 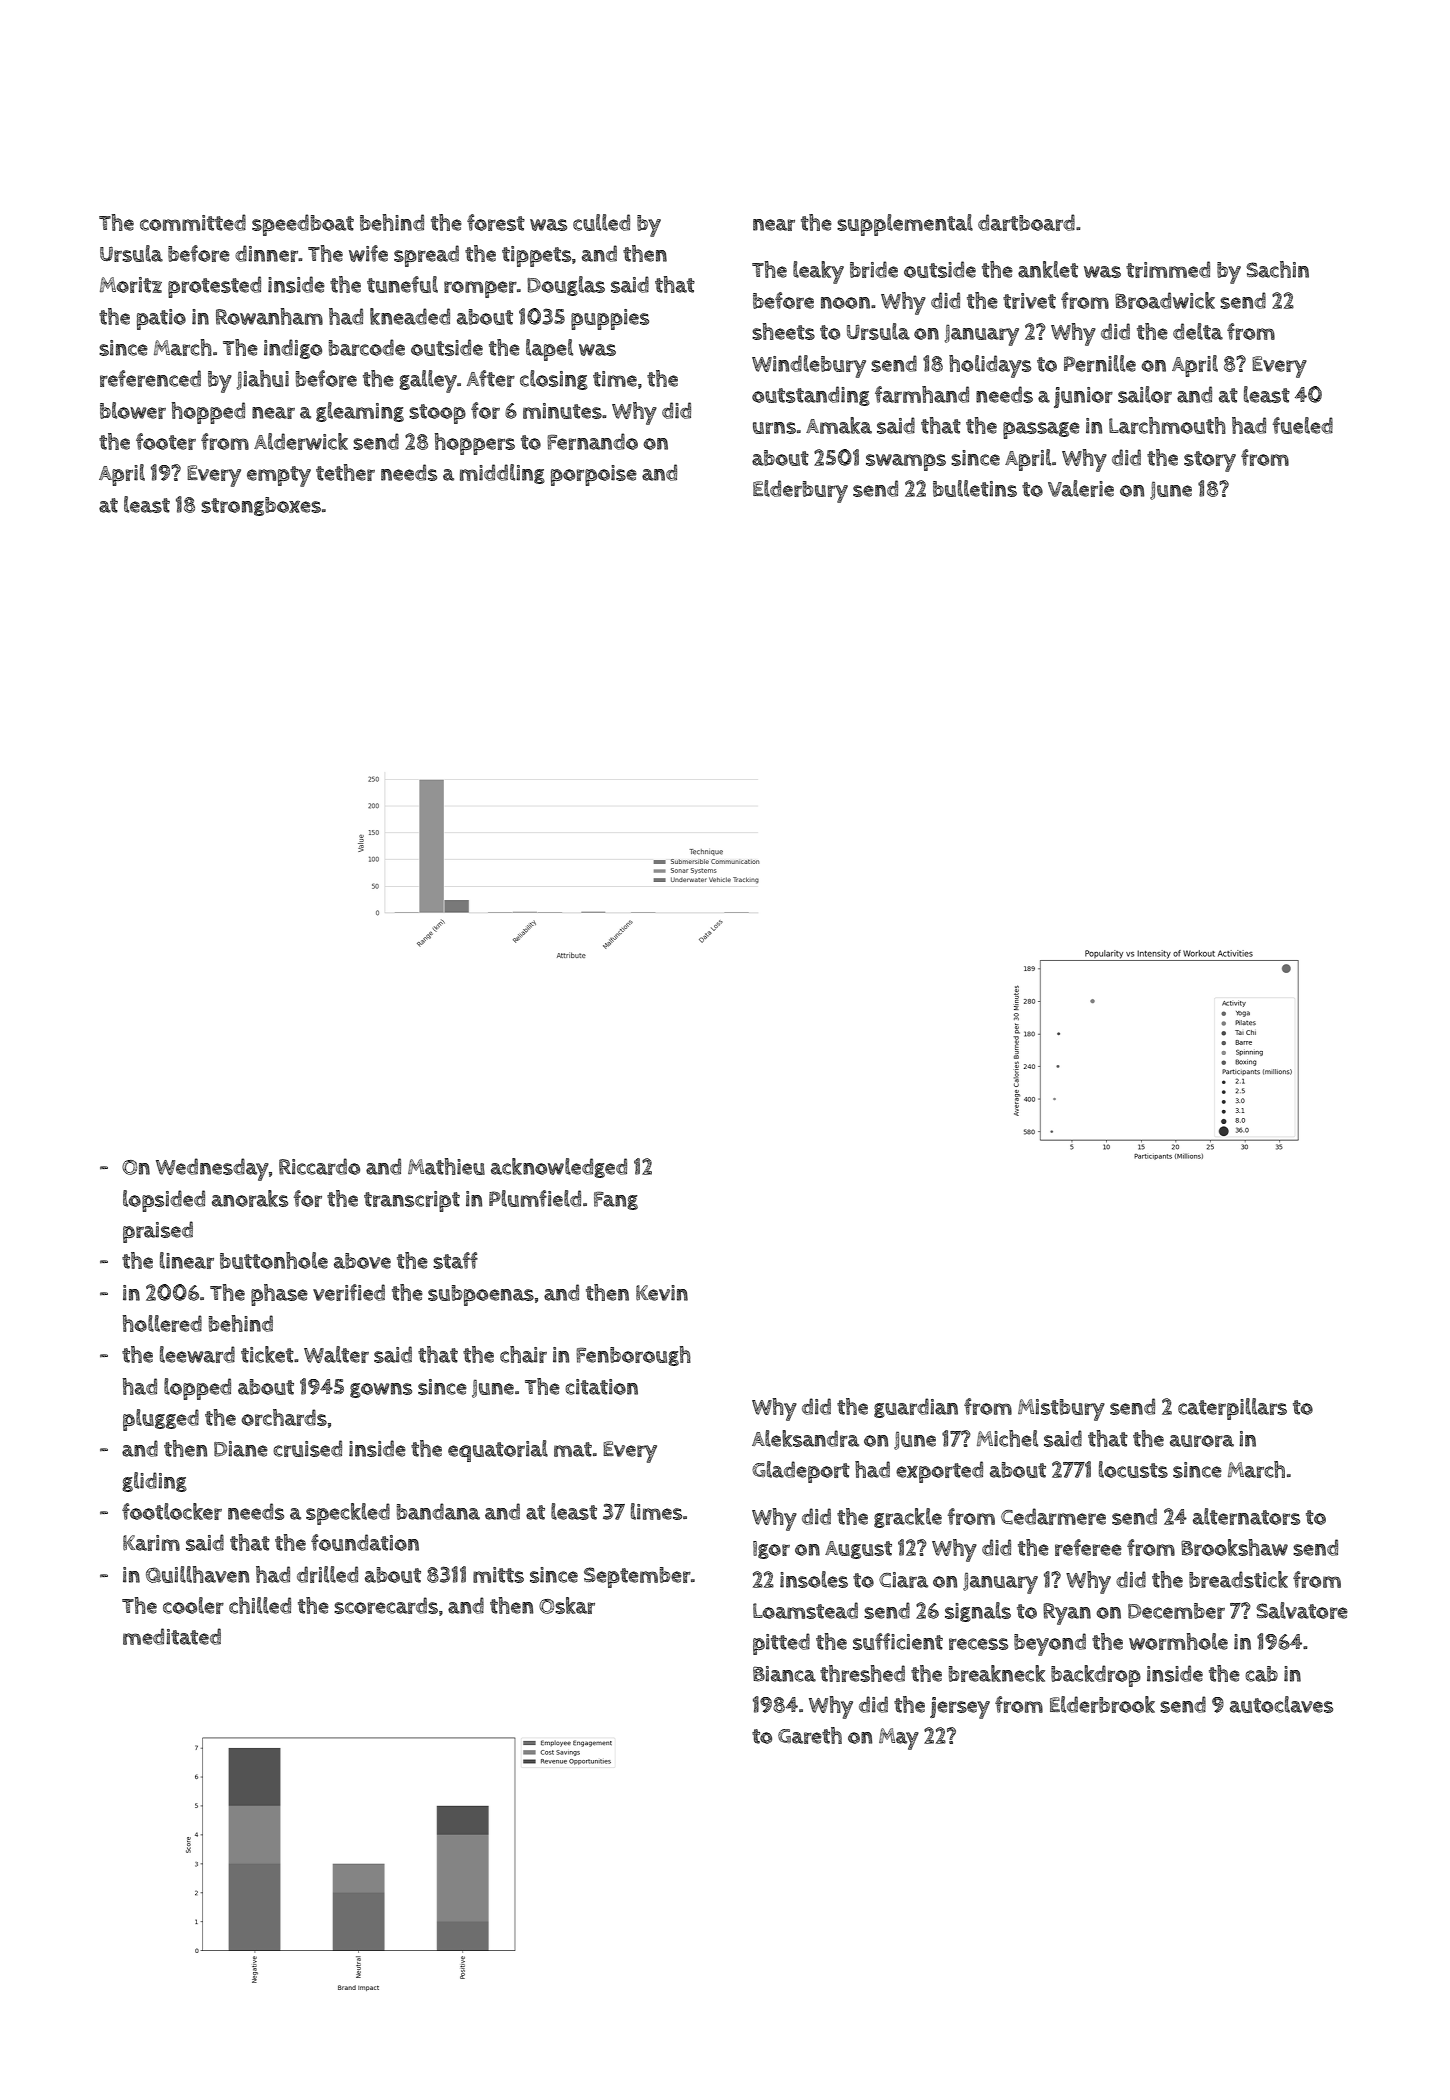 I want to click on Elderbrook, so click(x=1102, y=1704).
